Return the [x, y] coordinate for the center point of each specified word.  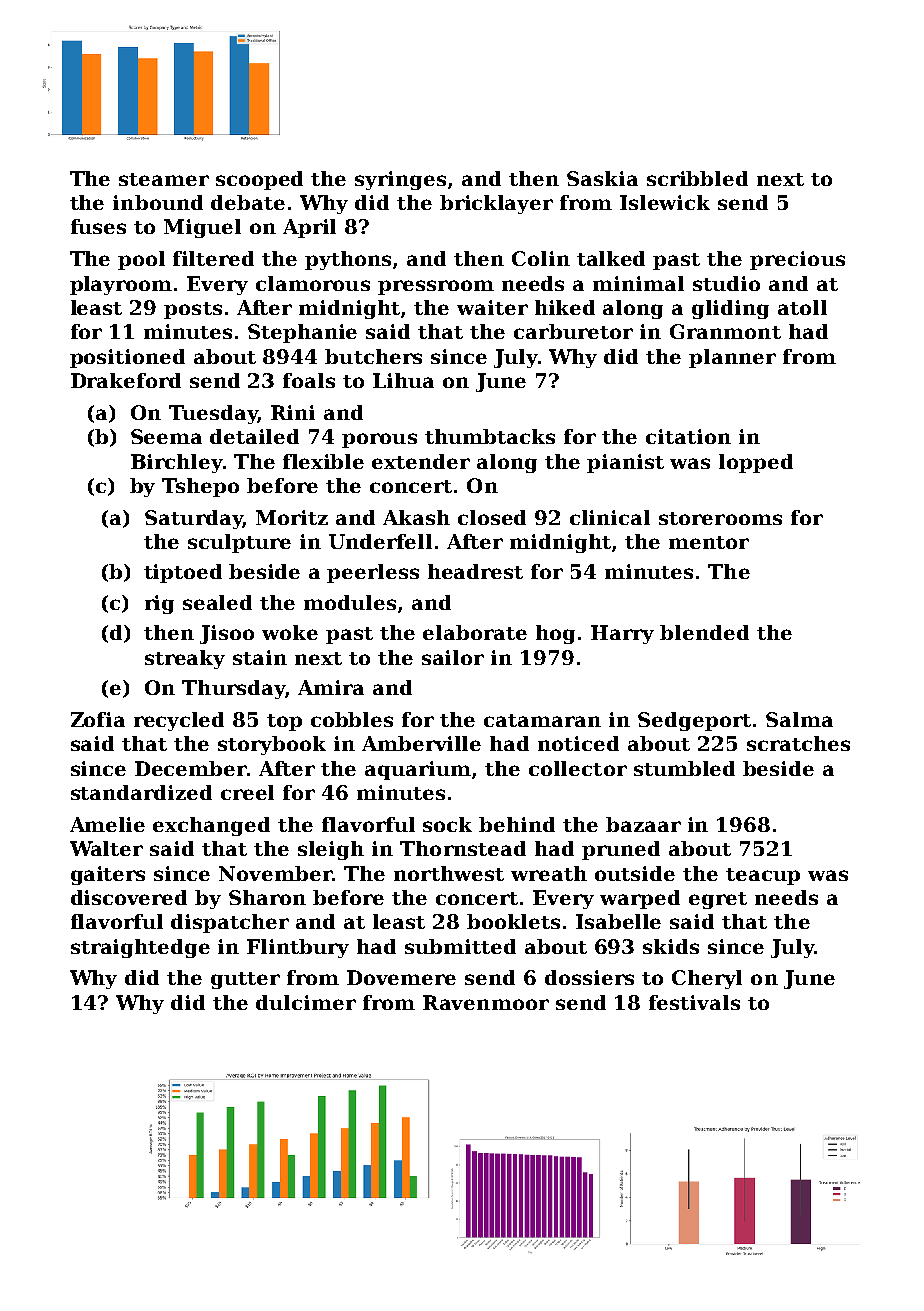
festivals [694, 1002]
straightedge [140, 948]
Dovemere [401, 977]
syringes [400, 180]
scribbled [697, 178]
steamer [164, 179]
